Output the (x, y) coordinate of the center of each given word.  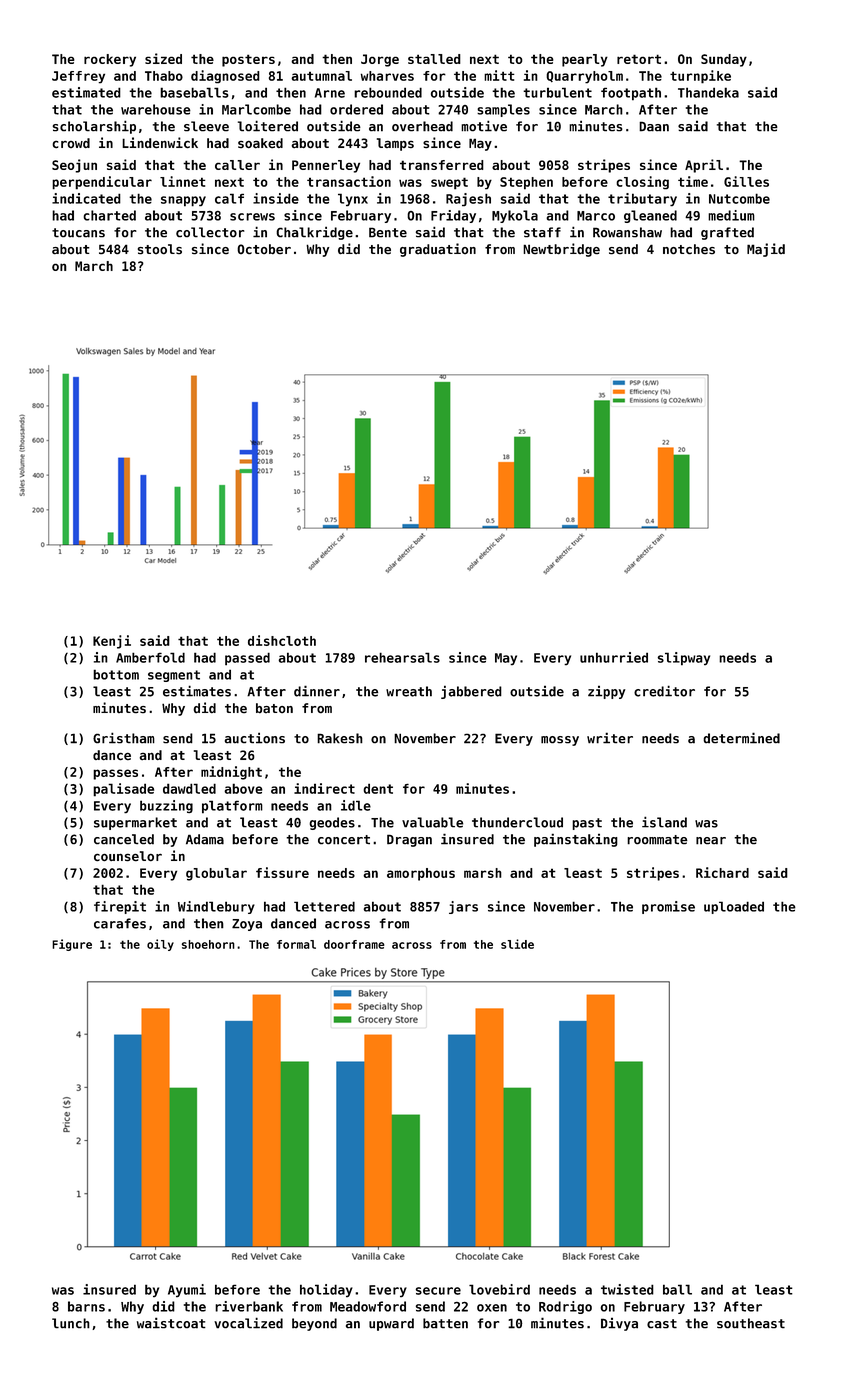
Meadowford (368, 1306)
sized (163, 58)
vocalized (248, 1323)
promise (668, 907)
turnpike (700, 77)
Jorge (380, 60)
